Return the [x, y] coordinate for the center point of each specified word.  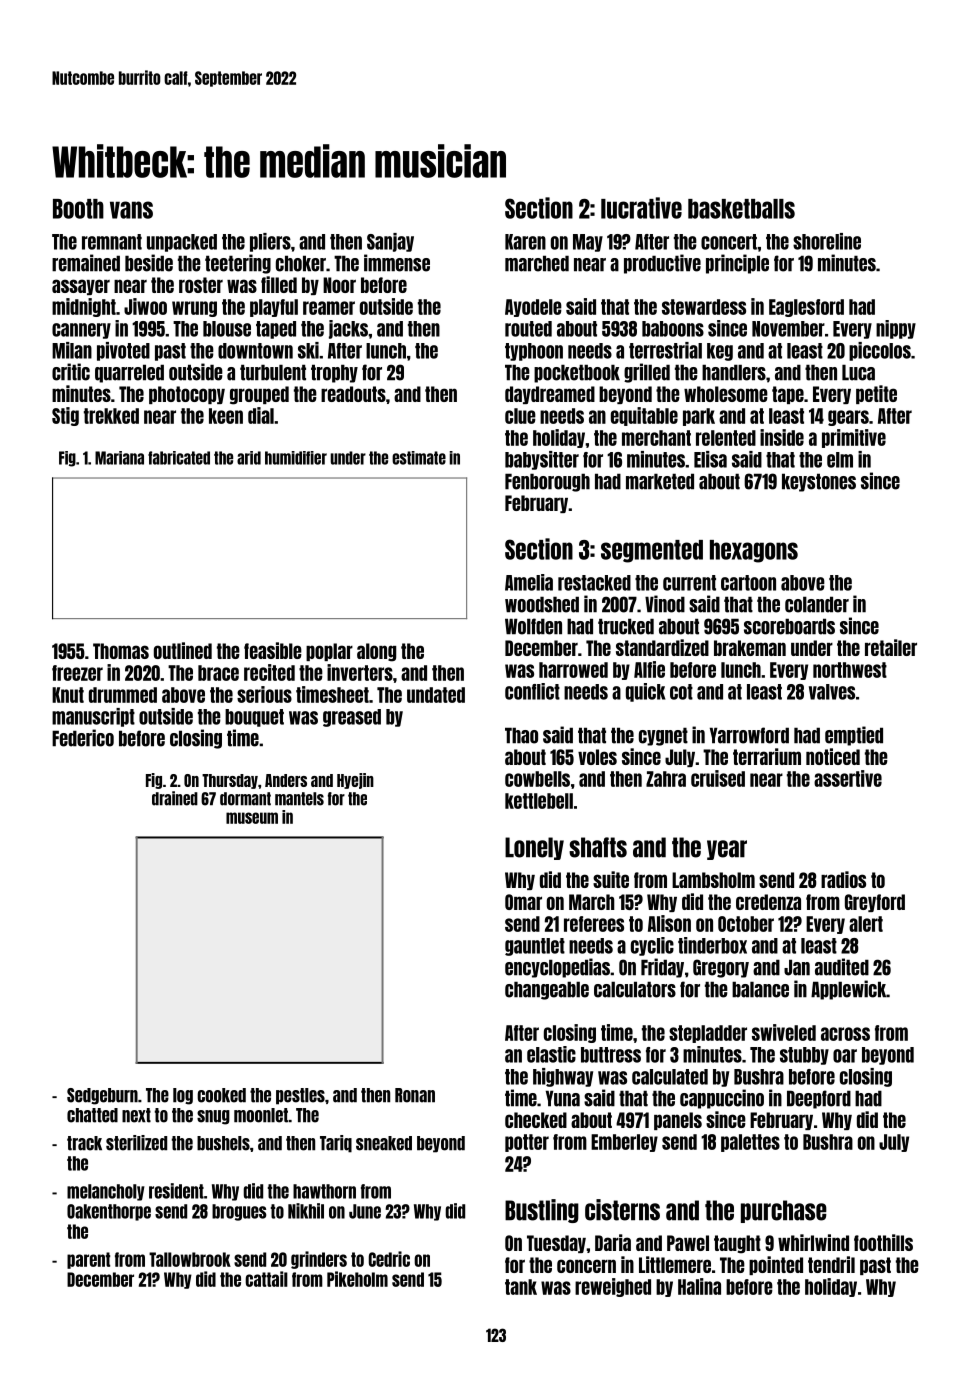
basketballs [741, 209]
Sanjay [390, 242]
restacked [594, 583]
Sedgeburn [102, 1096]
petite [876, 394]
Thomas [121, 651]
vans [131, 210]
